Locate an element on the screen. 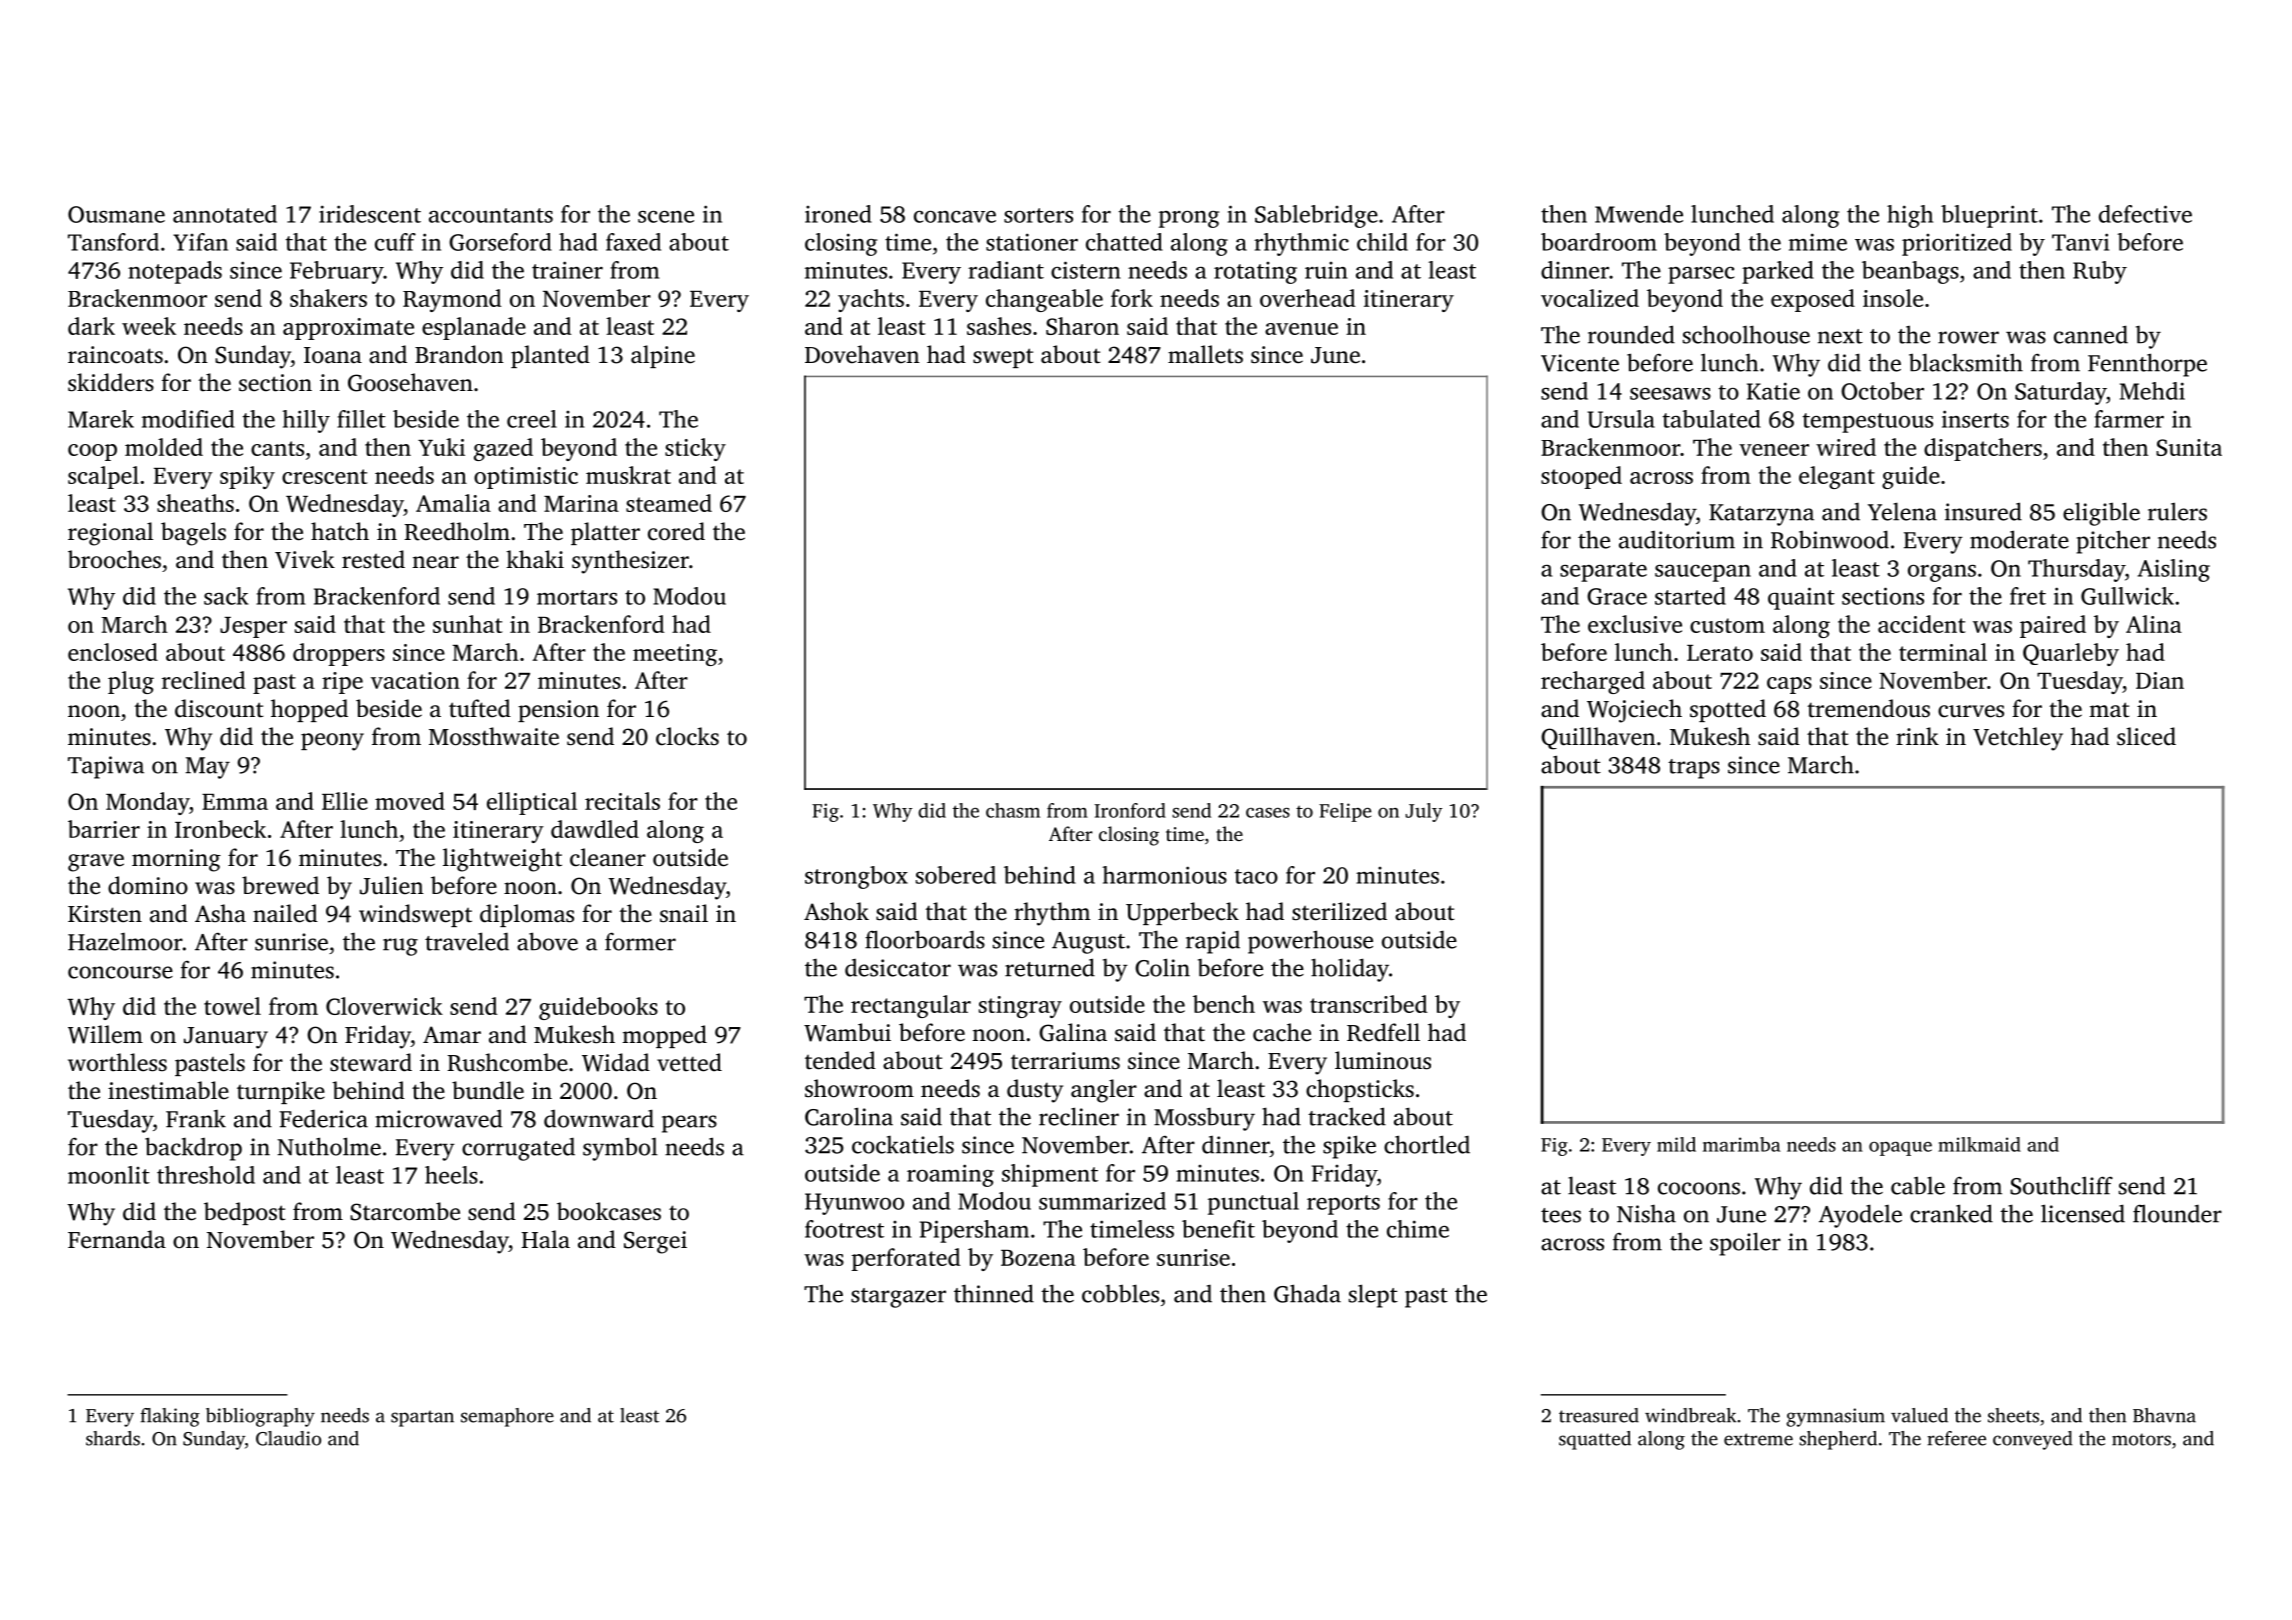 The height and width of the screenshot is (1620, 2292). Ironford is located at coordinates (1130, 810).
